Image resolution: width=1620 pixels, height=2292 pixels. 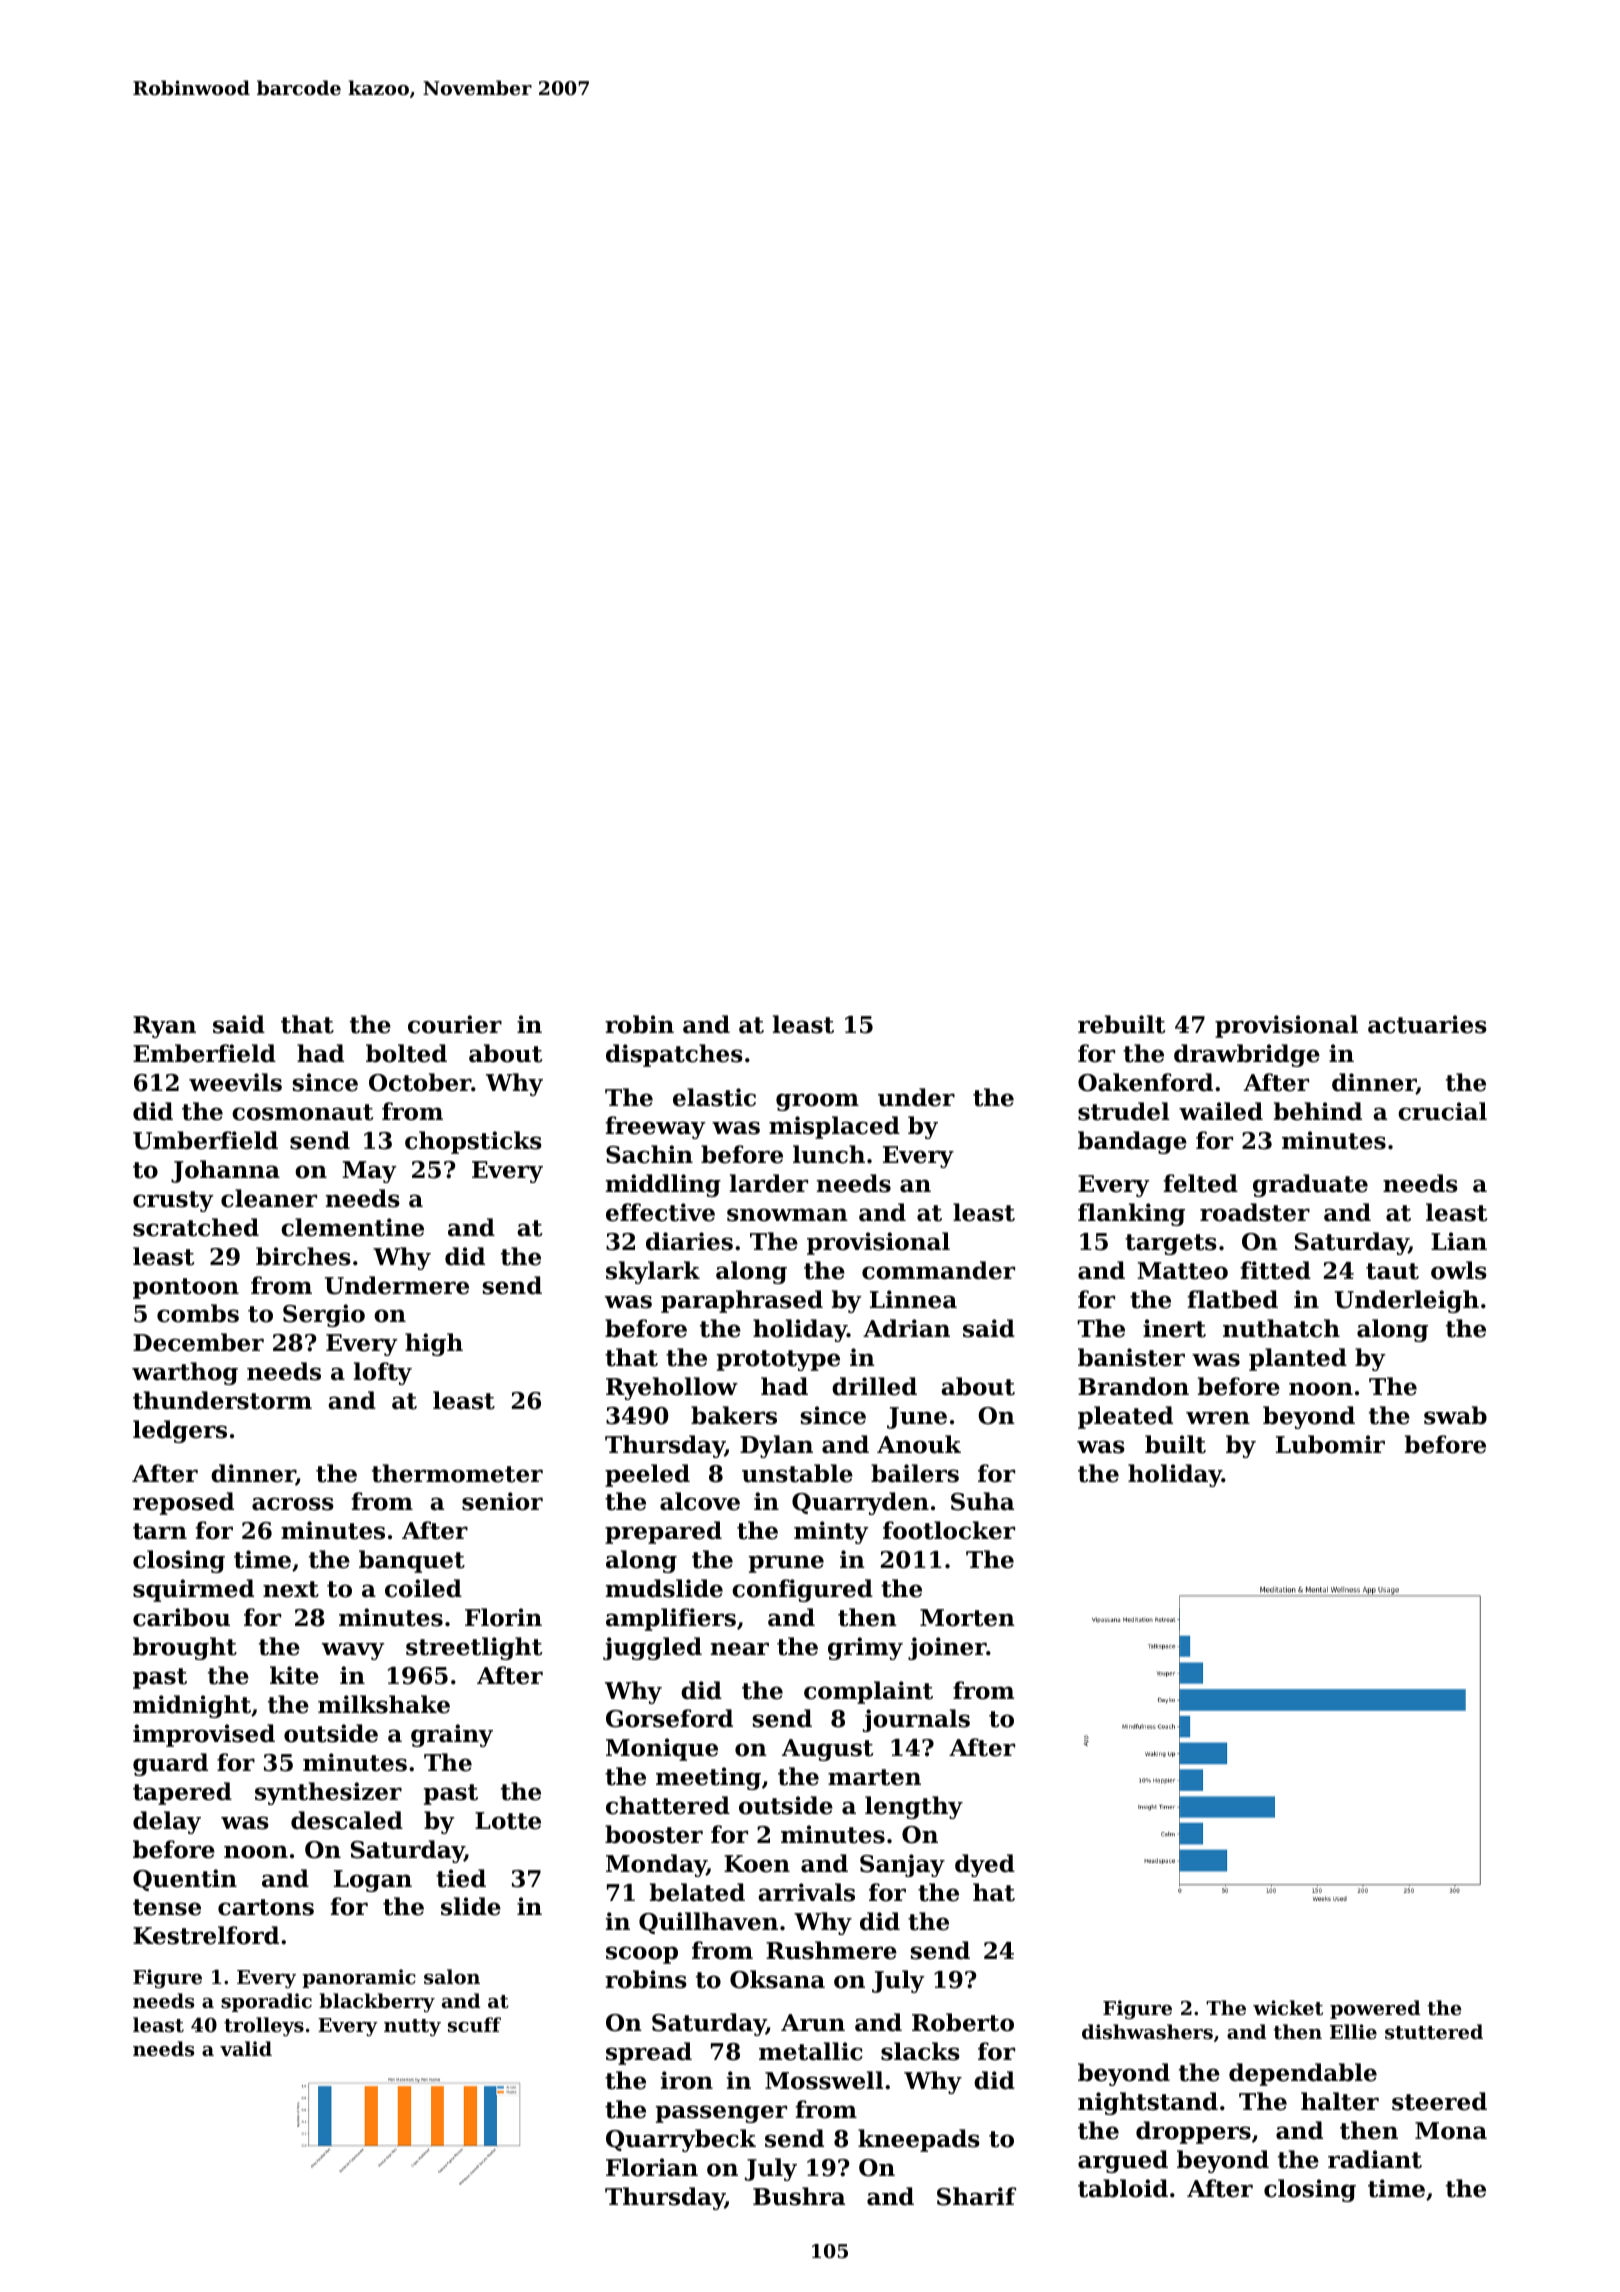 I want to click on joiner, so click(x=947, y=1648).
